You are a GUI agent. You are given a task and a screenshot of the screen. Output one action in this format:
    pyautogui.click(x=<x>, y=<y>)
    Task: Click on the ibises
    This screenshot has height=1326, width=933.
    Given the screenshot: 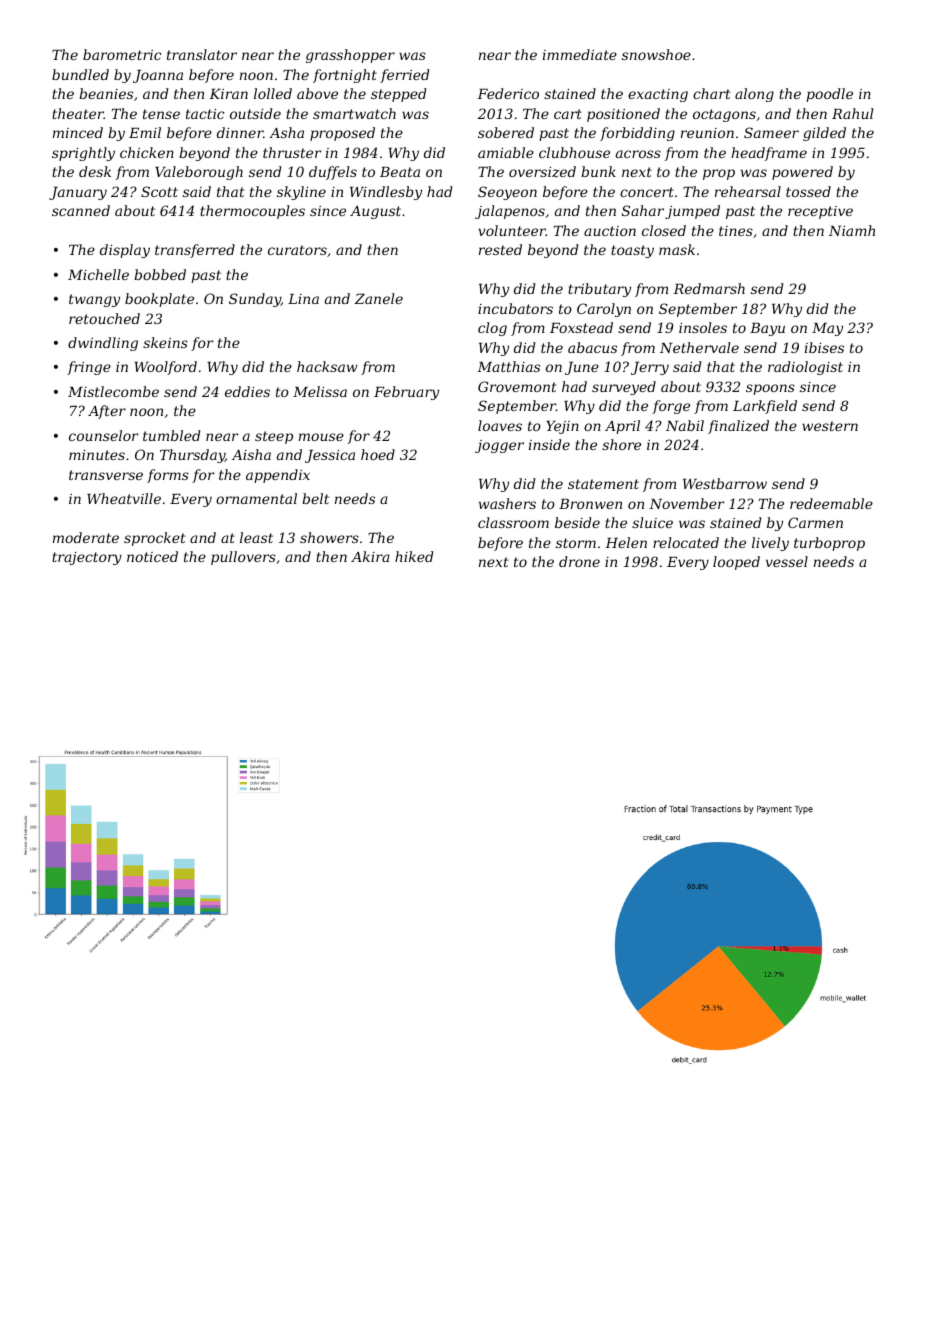 What is the action you would take?
    pyautogui.click(x=824, y=347)
